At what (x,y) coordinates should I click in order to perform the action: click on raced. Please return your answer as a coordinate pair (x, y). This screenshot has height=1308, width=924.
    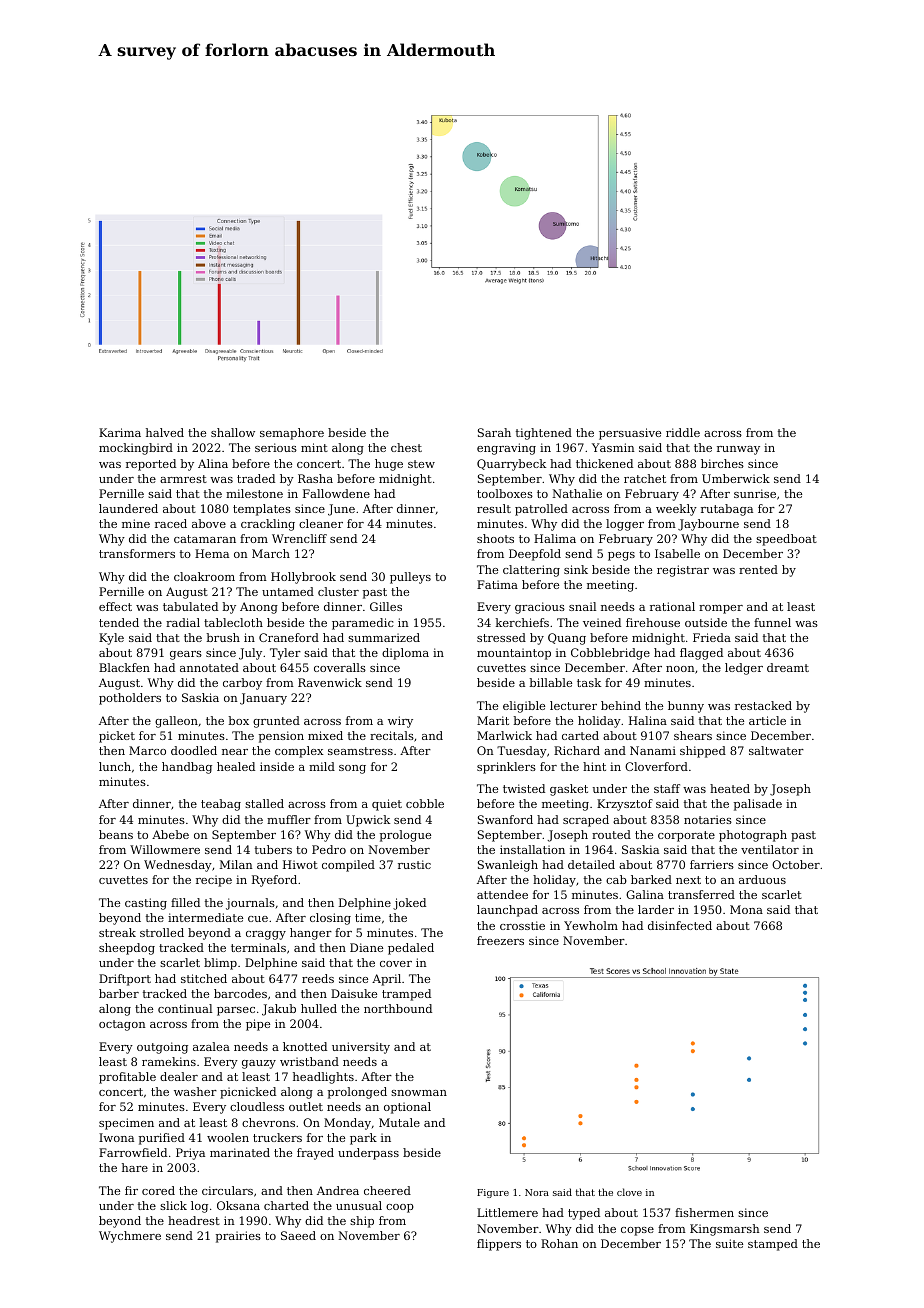
    Looking at the image, I should click on (171, 523).
